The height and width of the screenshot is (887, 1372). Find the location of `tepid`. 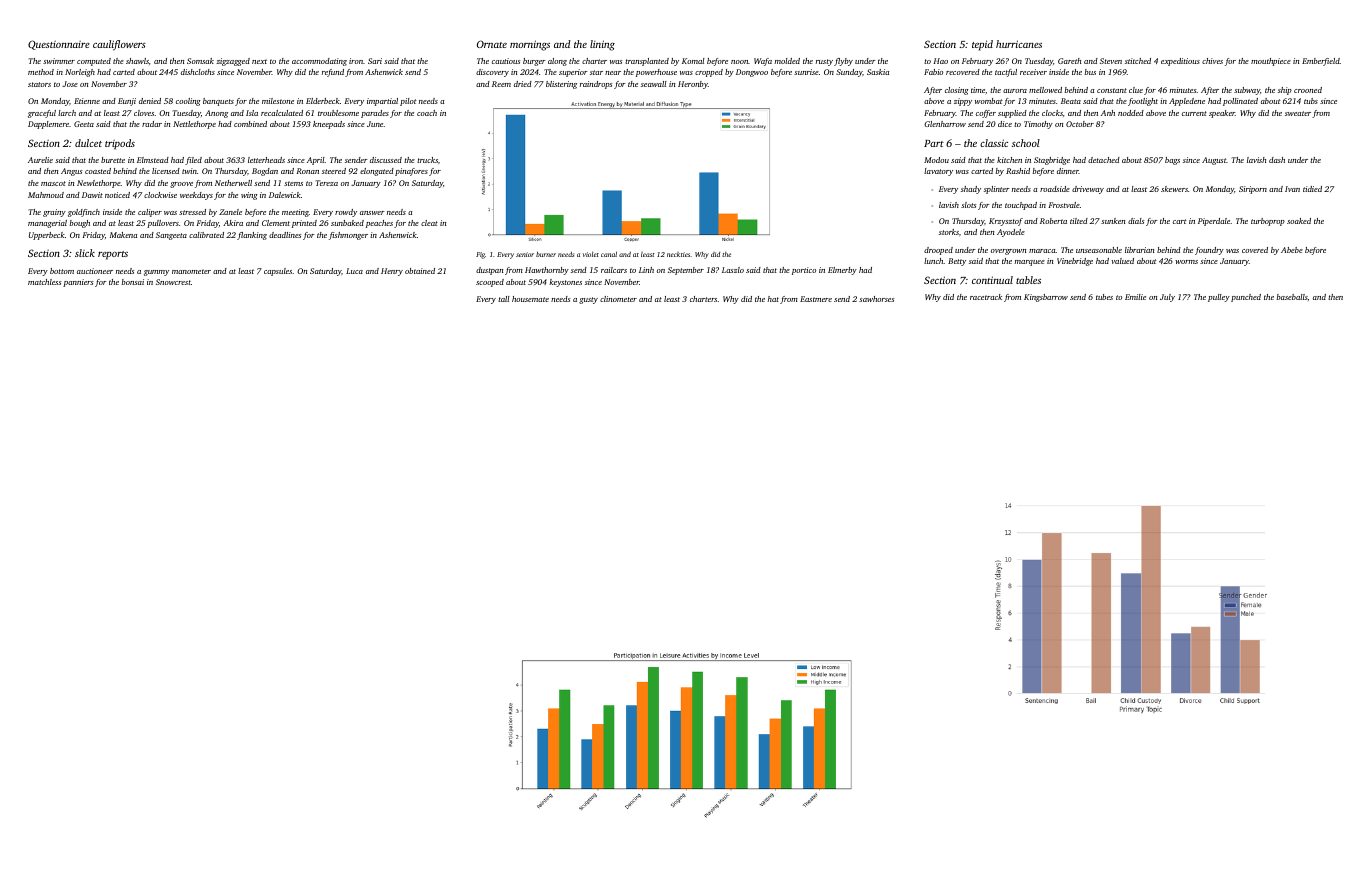

tepid is located at coordinates (982, 45).
